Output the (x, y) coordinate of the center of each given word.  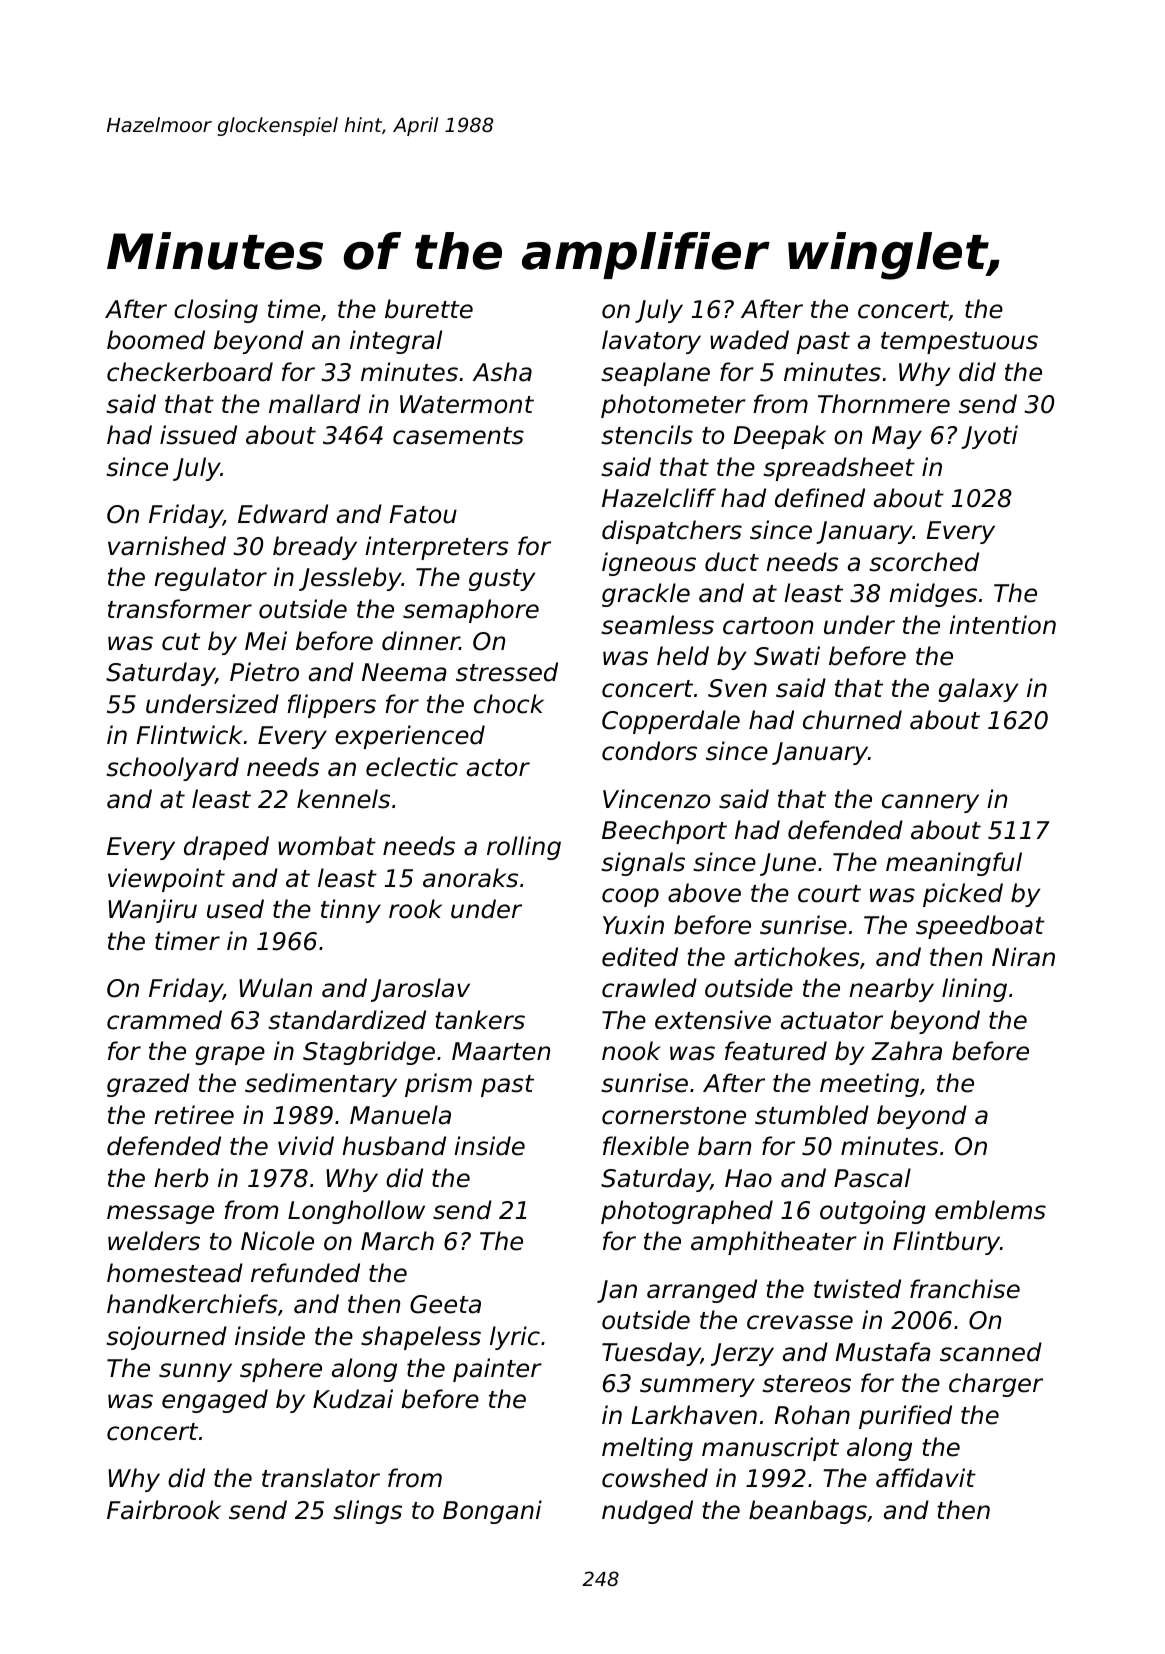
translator (321, 1478)
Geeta (445, 1304)
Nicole (277, 1241)
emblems (990, 1210)
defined (820, 498)
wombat (327, 846)
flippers (331, 706)
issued (198, 435)
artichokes (797, 957)
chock (509, 704)
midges (933, 595)
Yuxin (633, 925)
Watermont (467, 404)
